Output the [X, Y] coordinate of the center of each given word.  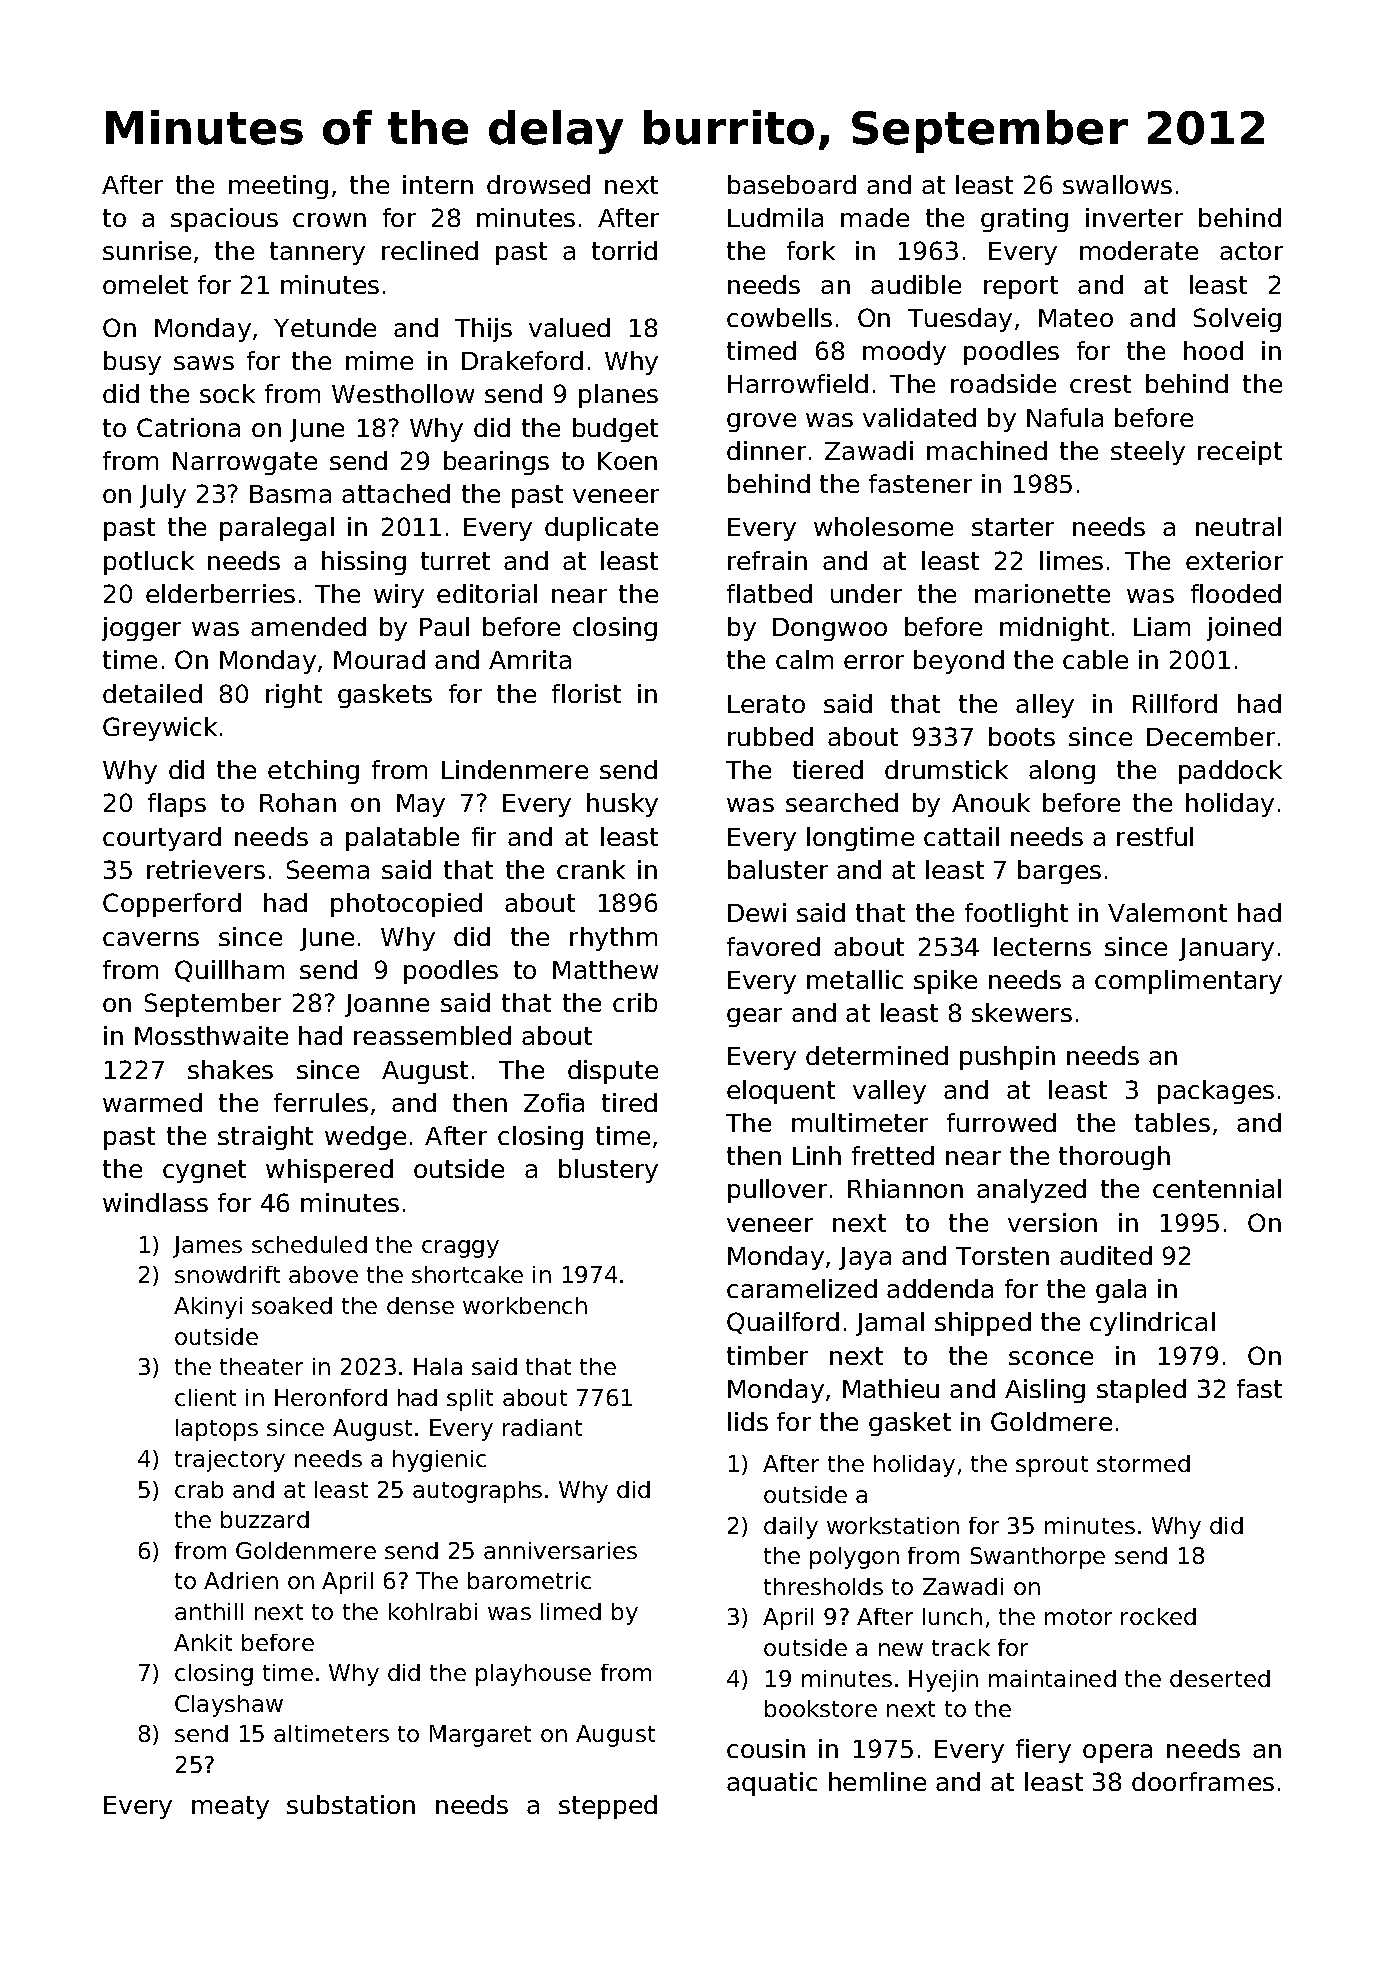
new [901, 1649]
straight [265, 1138]
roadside [1003, 383]
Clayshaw [229, 1706]
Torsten [1002, 1256]
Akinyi [208, 1308]
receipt [1240, 453]
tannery [317, 253]
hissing [364, 563]
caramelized [802, 1288]
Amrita [530, 659]
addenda [940, 1288]
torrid [624, 250]
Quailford [783, 1323]
